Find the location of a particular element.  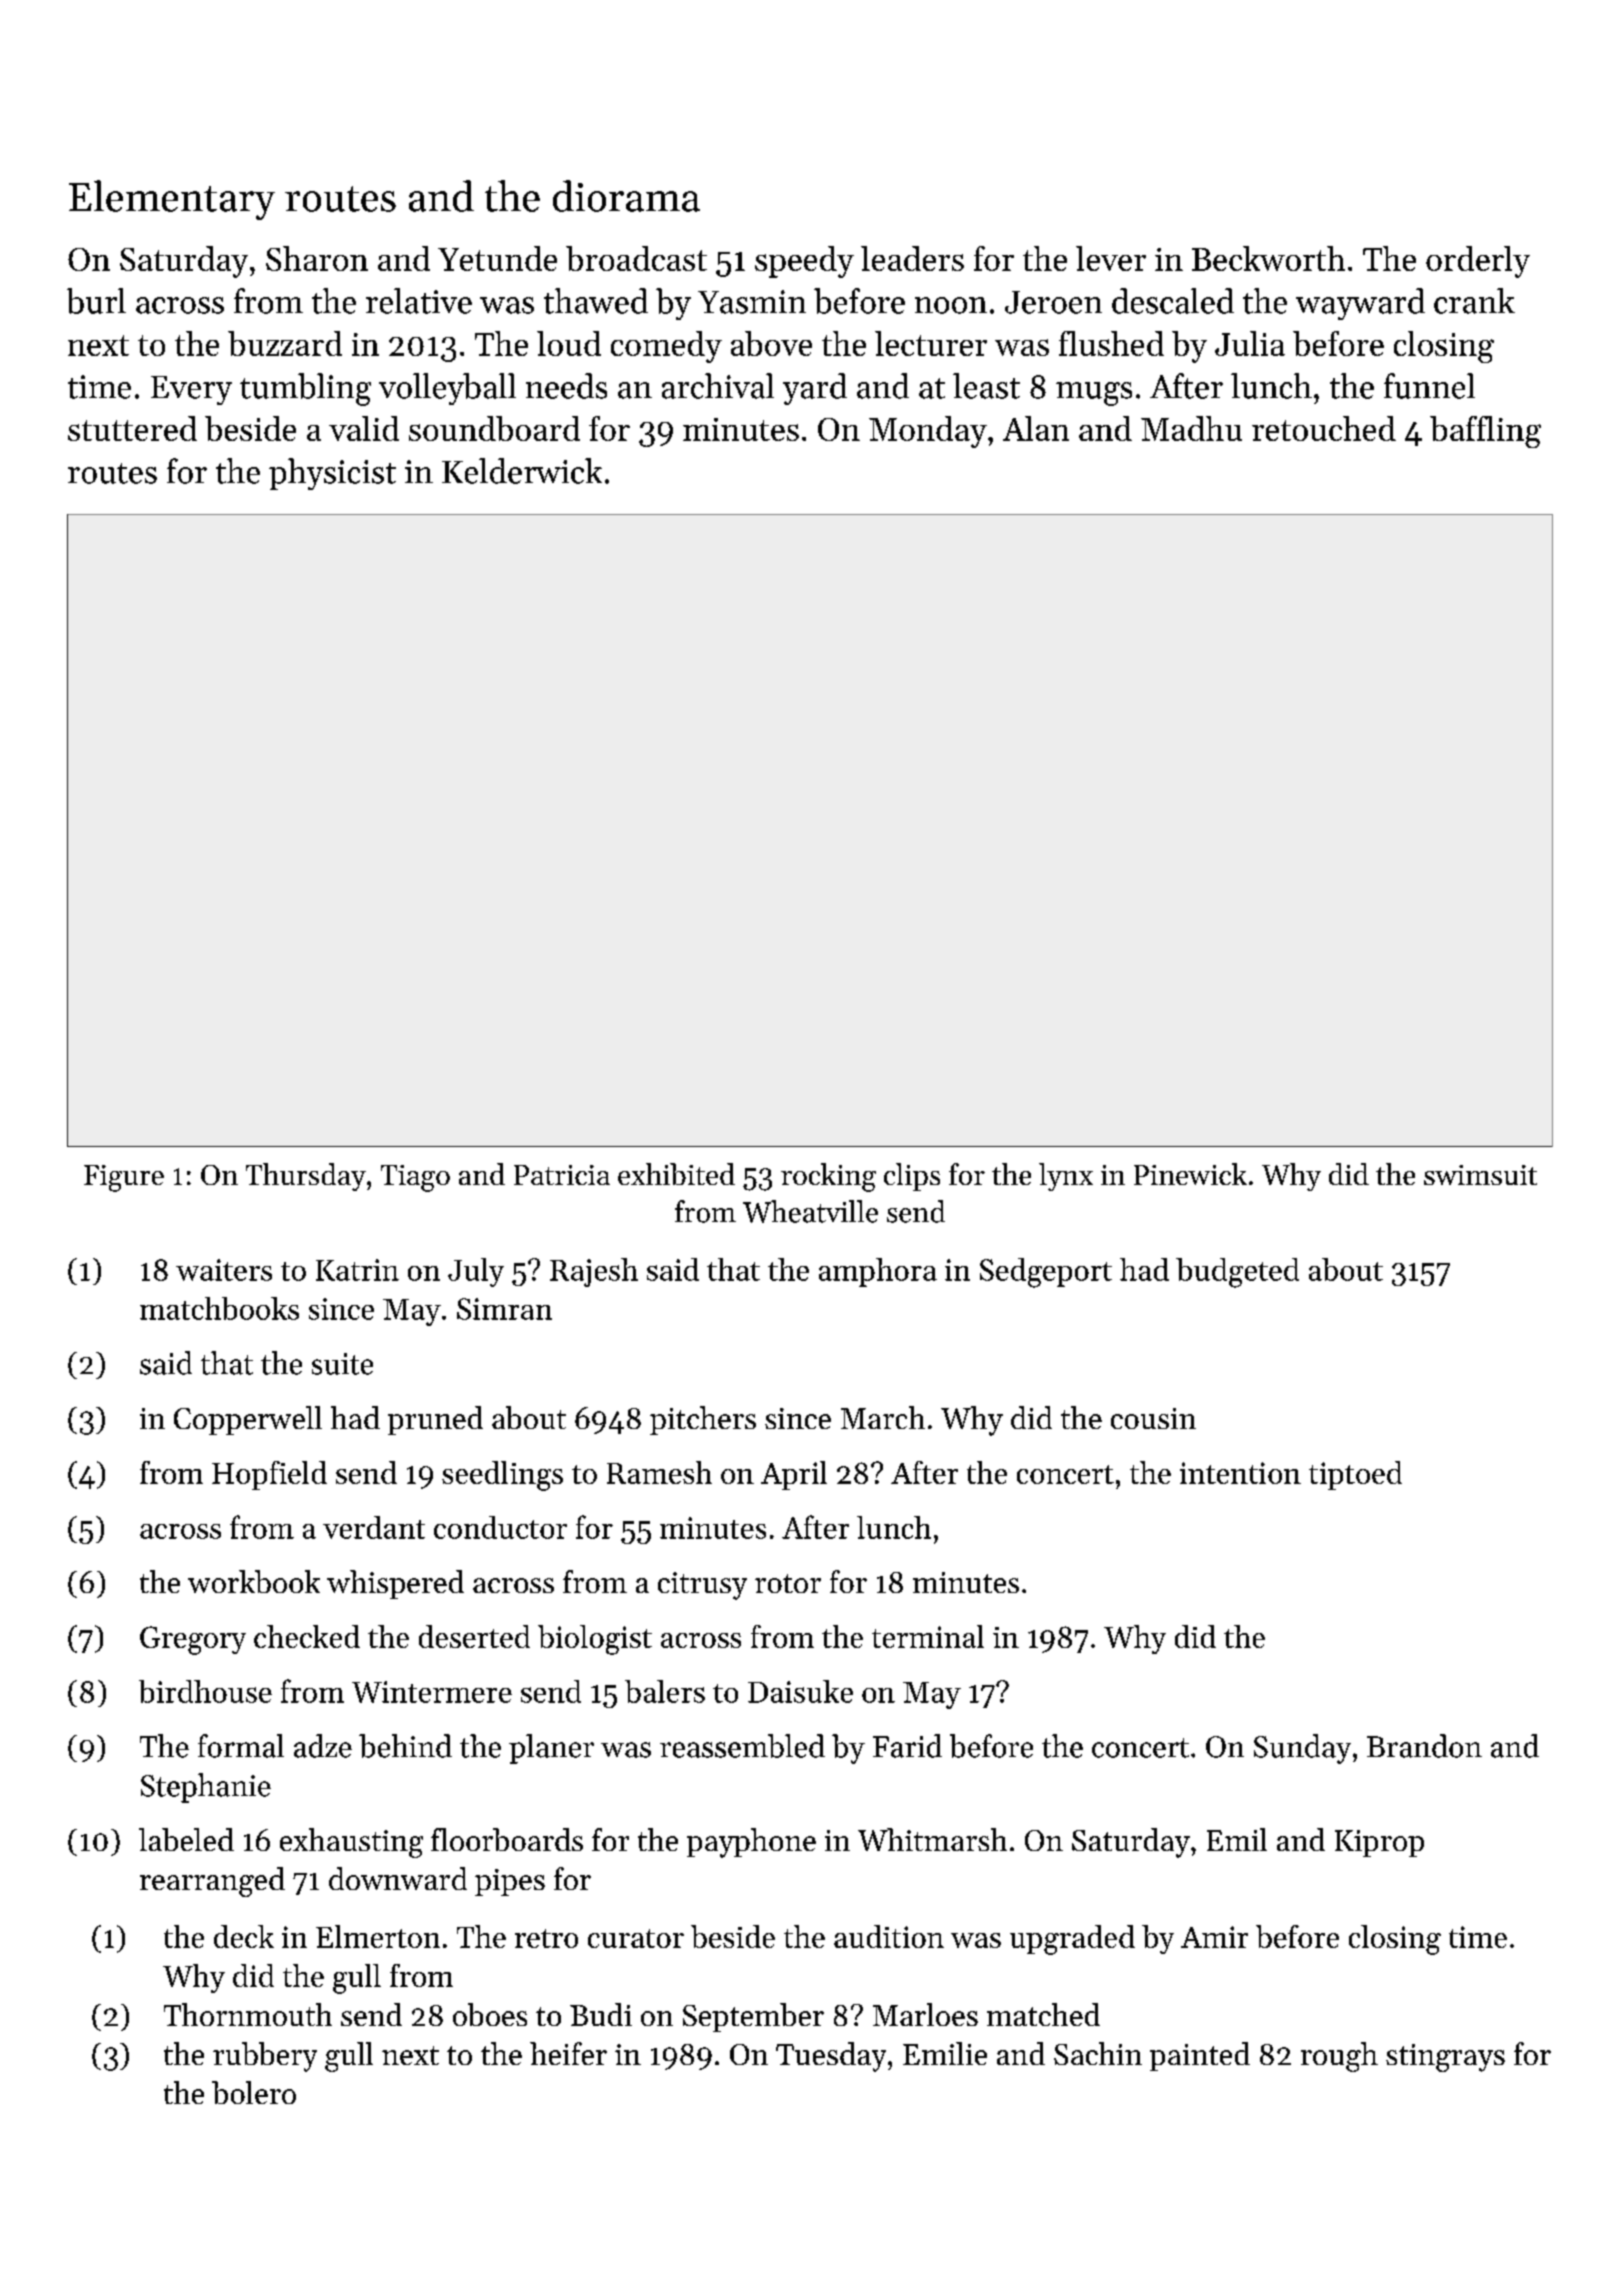

rough is located at coordinates (1339, 2057).
